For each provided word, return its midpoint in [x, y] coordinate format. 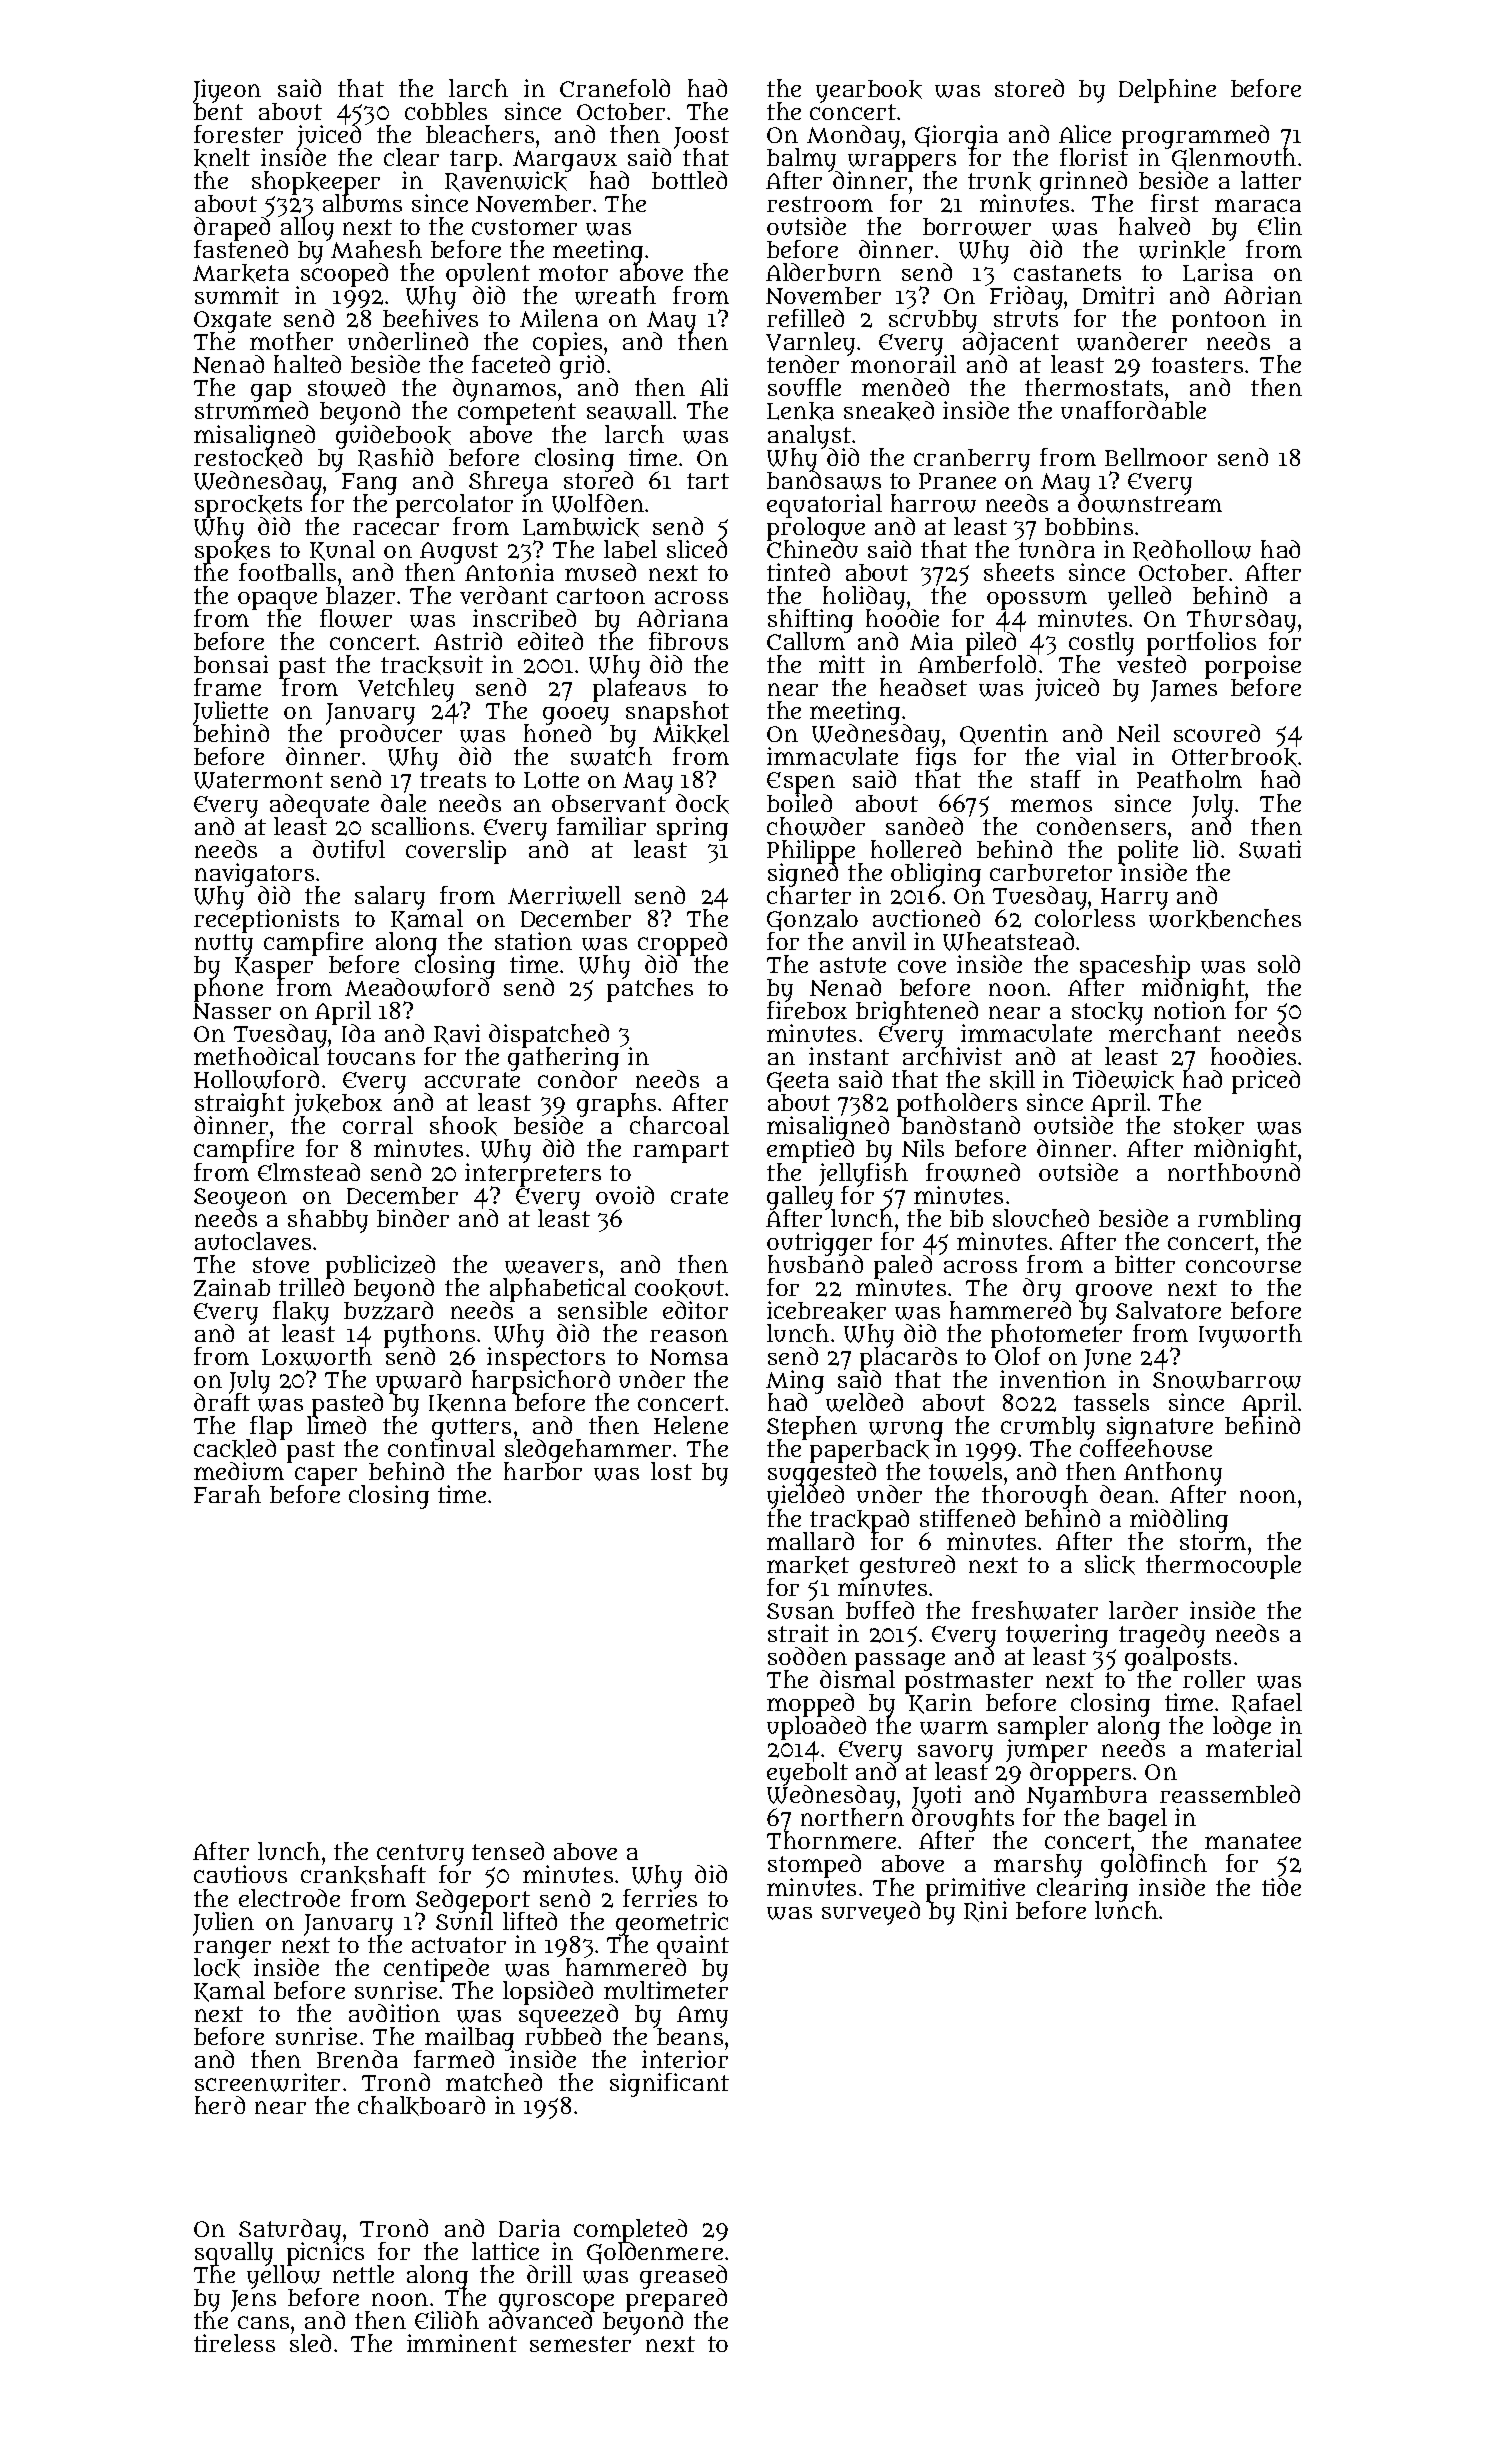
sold [1279, 964]
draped [232, 229]
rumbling [1249, 1221]
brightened [917, 1013]
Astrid [468, 641]
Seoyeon [240, 1198]
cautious [240, 1874]
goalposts [1178, 1659]
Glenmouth [1234, 159]
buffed [880, 1610]
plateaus [639, 690]
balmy [802, 160]
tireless [234, 2343]
